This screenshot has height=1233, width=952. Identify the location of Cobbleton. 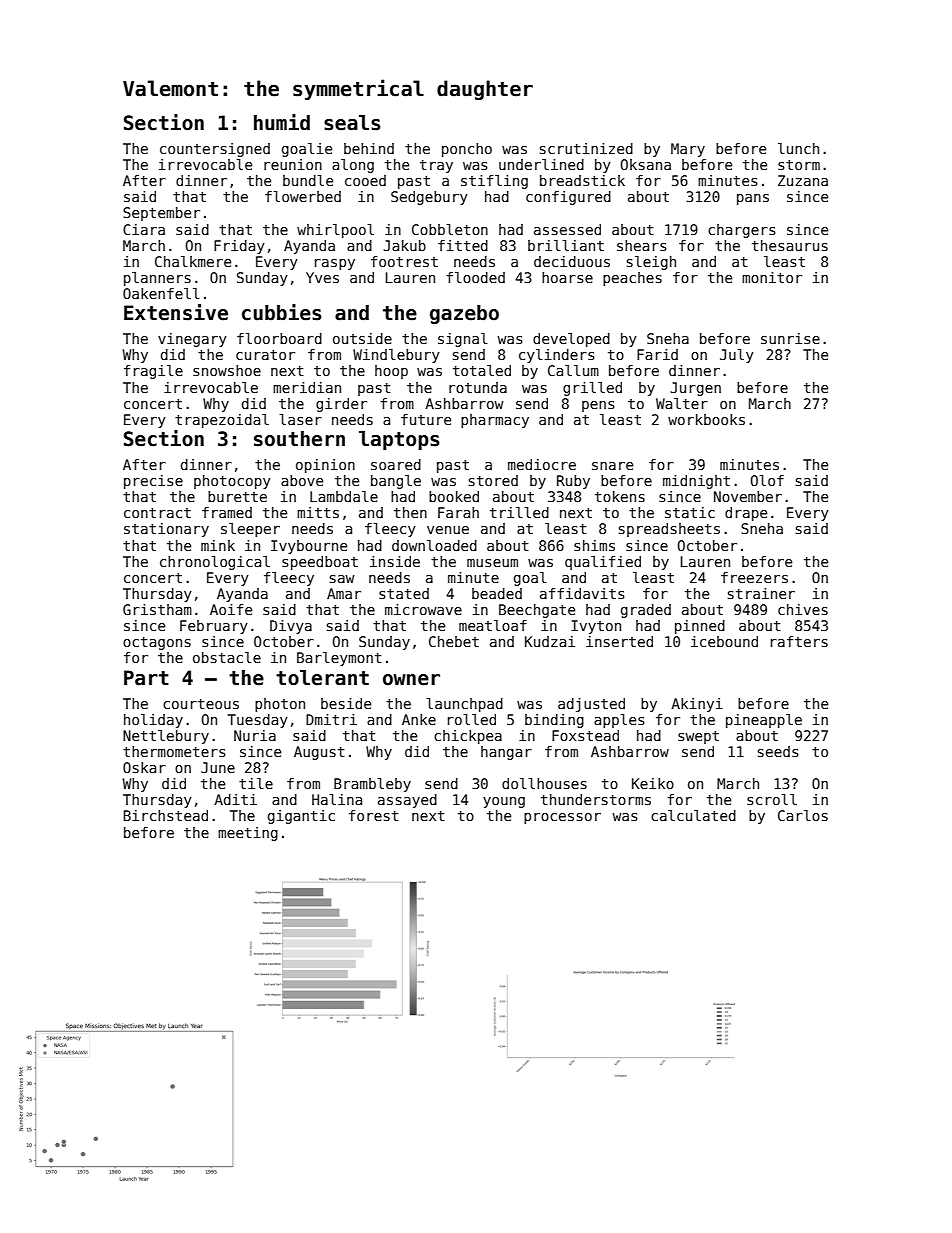
(450, 229).
